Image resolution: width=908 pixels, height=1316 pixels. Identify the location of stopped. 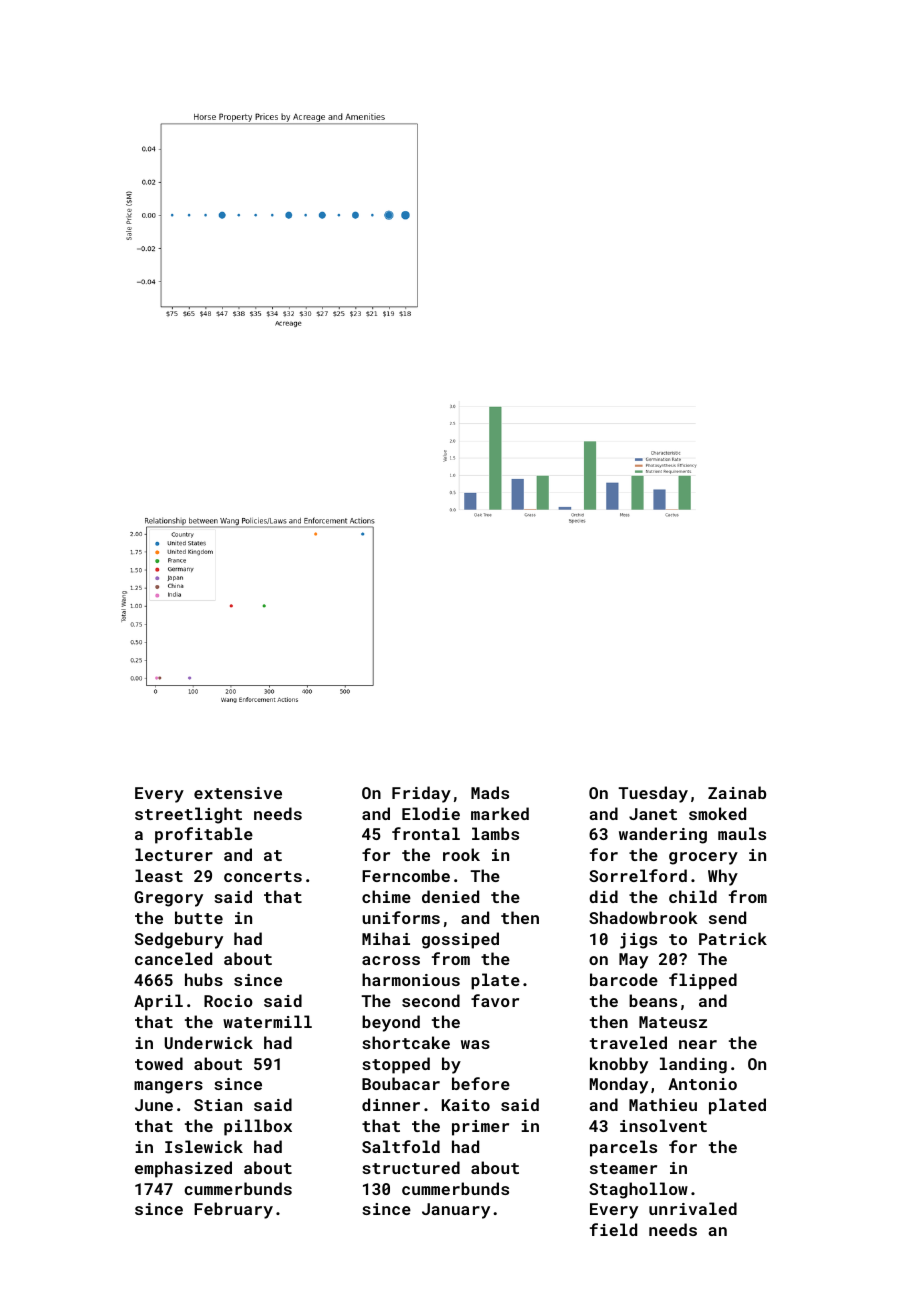
(396, 1065).
